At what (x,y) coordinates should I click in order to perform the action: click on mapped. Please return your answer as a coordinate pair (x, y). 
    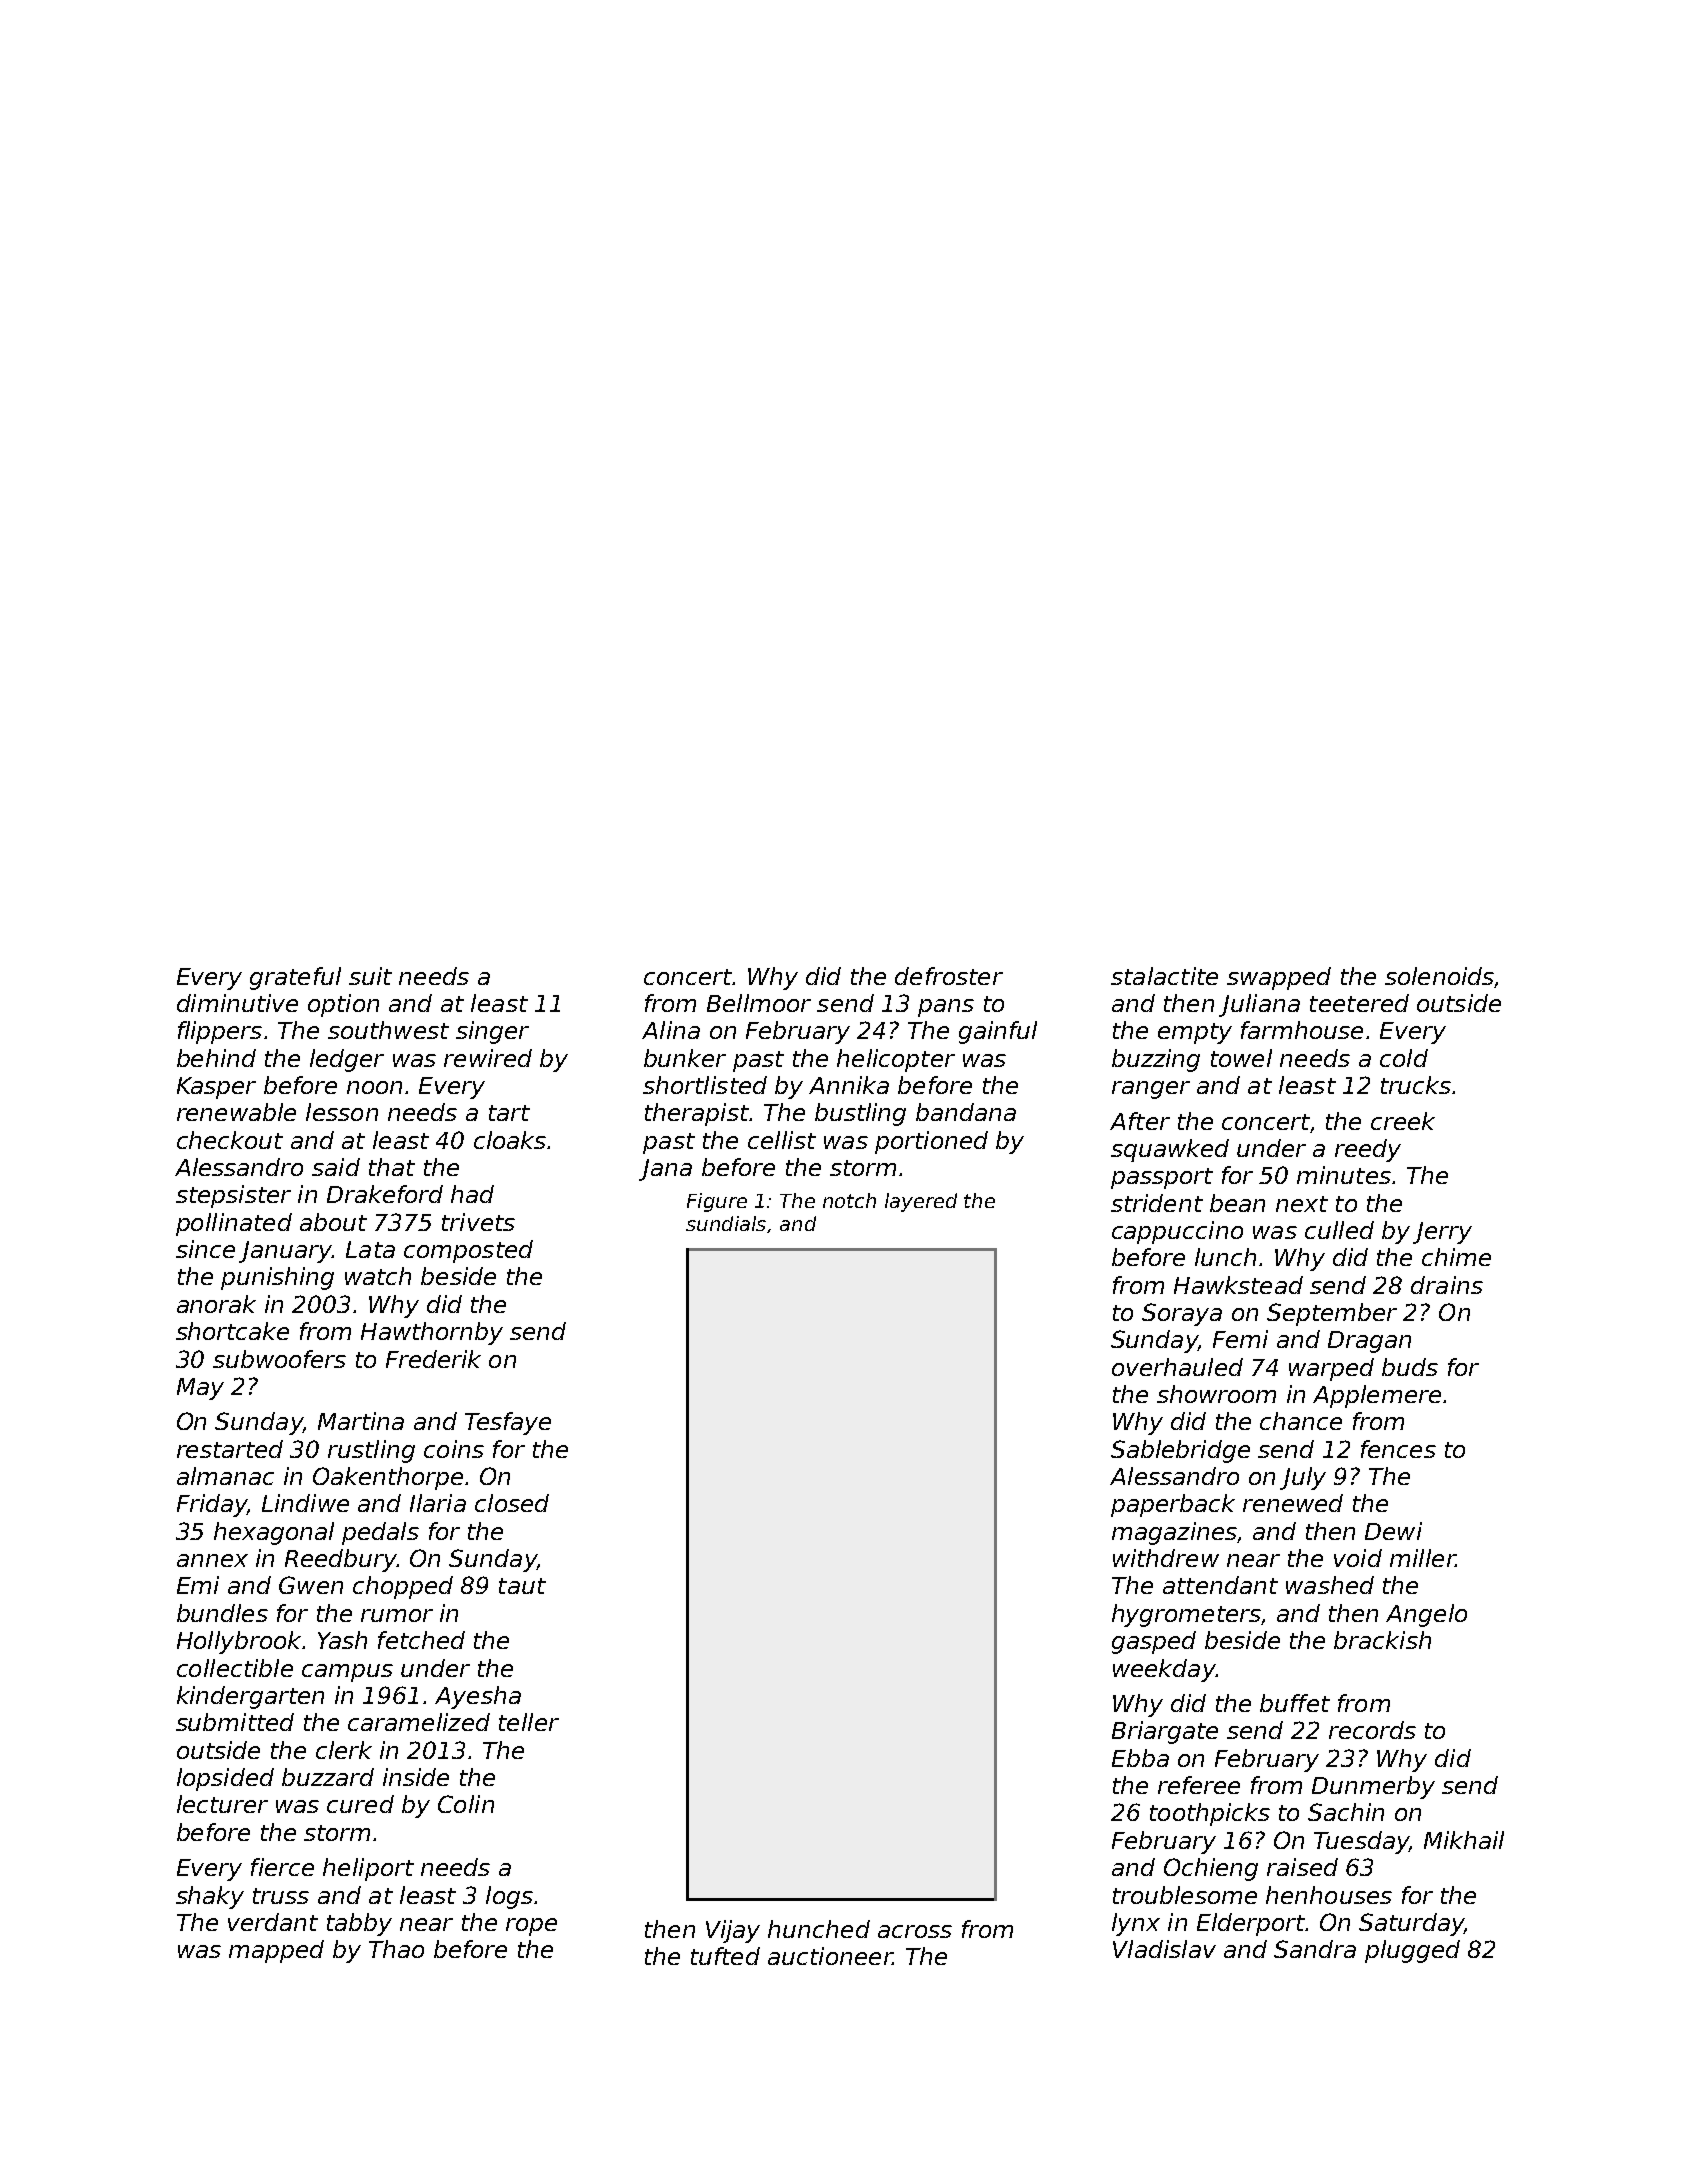
    Looking at the image, I should click on (276, 1951).
